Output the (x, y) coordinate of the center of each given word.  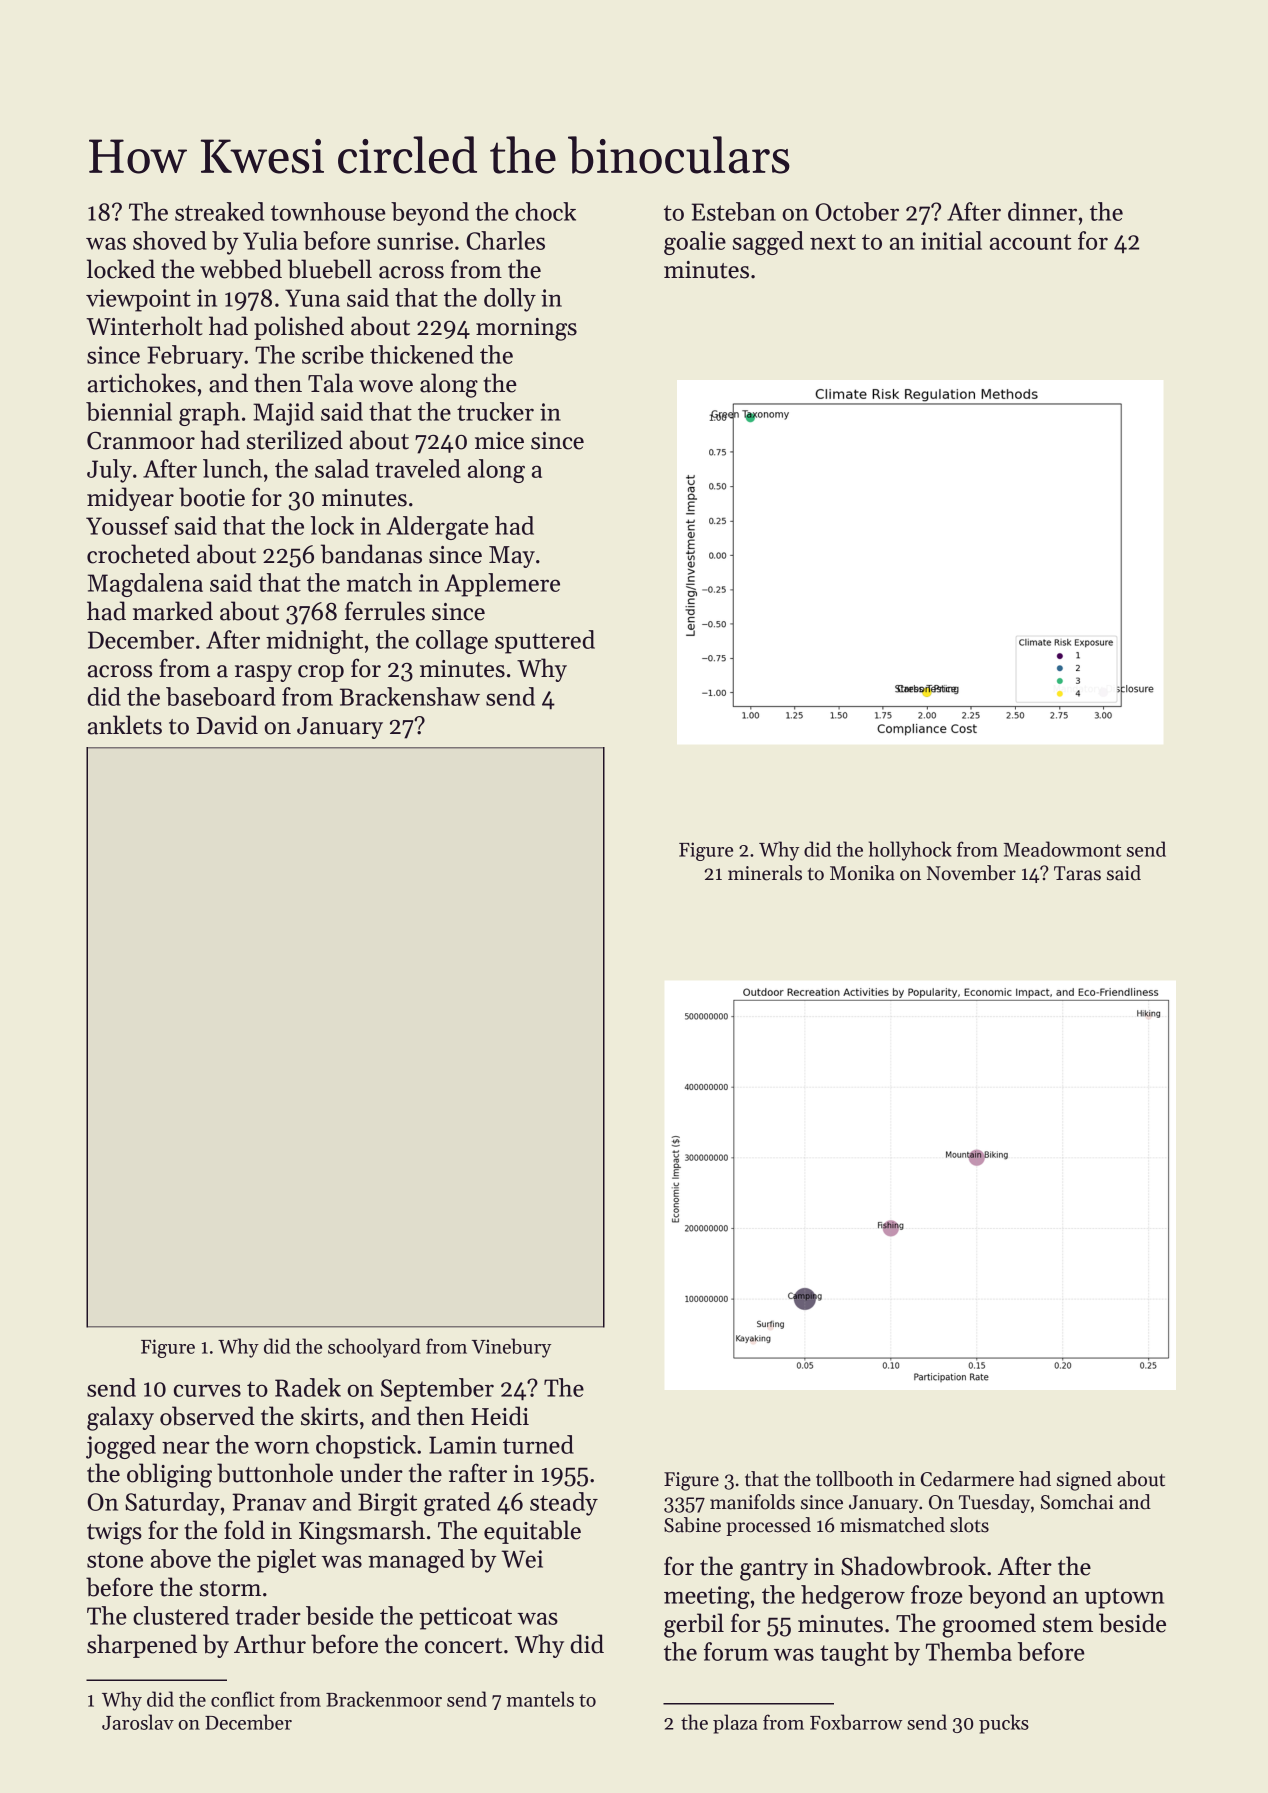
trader (268, 1615)
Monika (862, 873)
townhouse (328, 211)
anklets (125, 725)
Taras (1077, 873)
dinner (1042, 211)
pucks (1004, 1724)
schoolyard (374, 1348)
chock (545, 211)
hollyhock (910, 851)
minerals (765, 873)
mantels (540, 1699)
